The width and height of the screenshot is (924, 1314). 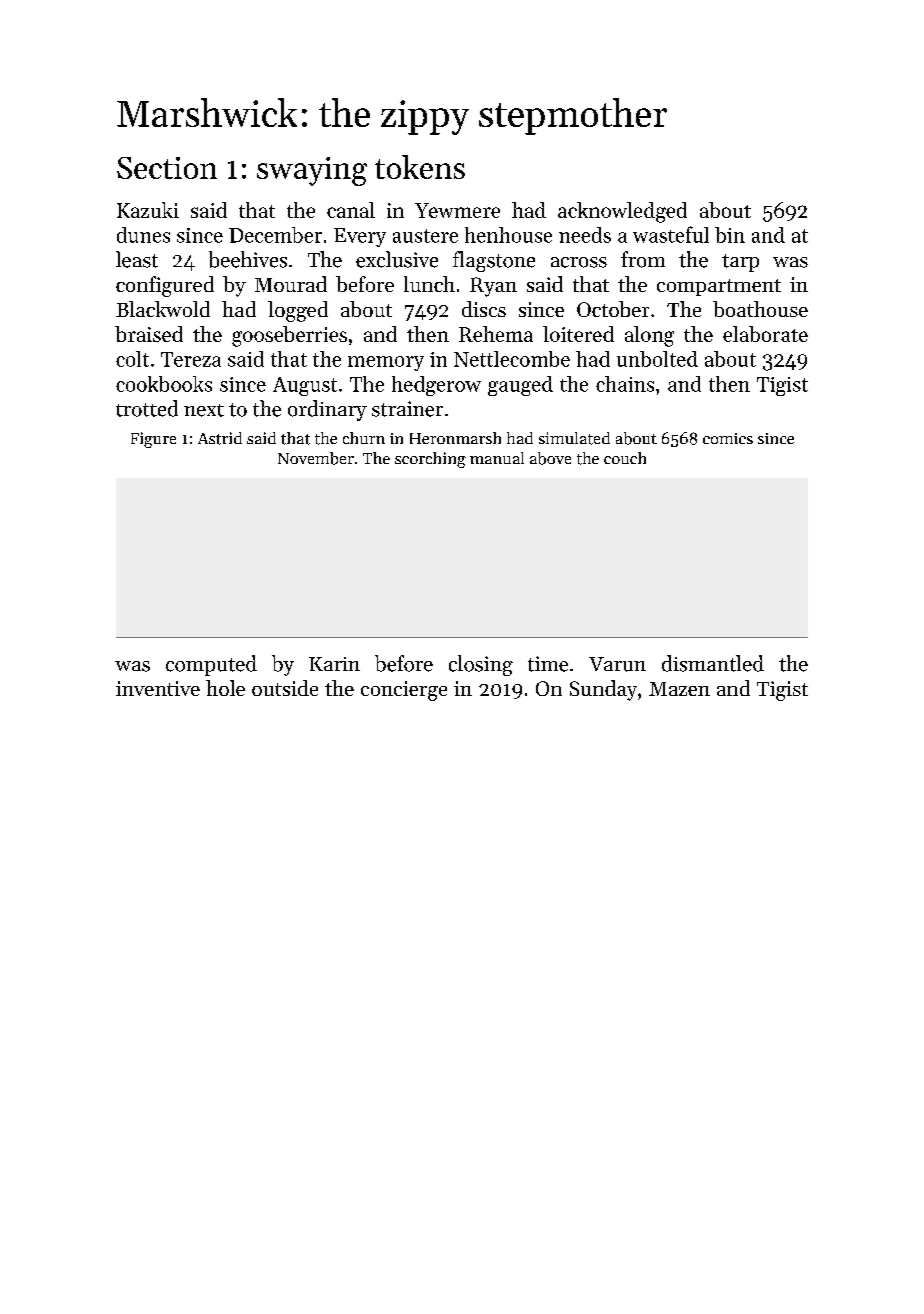 What do you see at coordinates (457, 210) in the screenshot?
I see `Yewmere` at bounding box center [457, 210].
